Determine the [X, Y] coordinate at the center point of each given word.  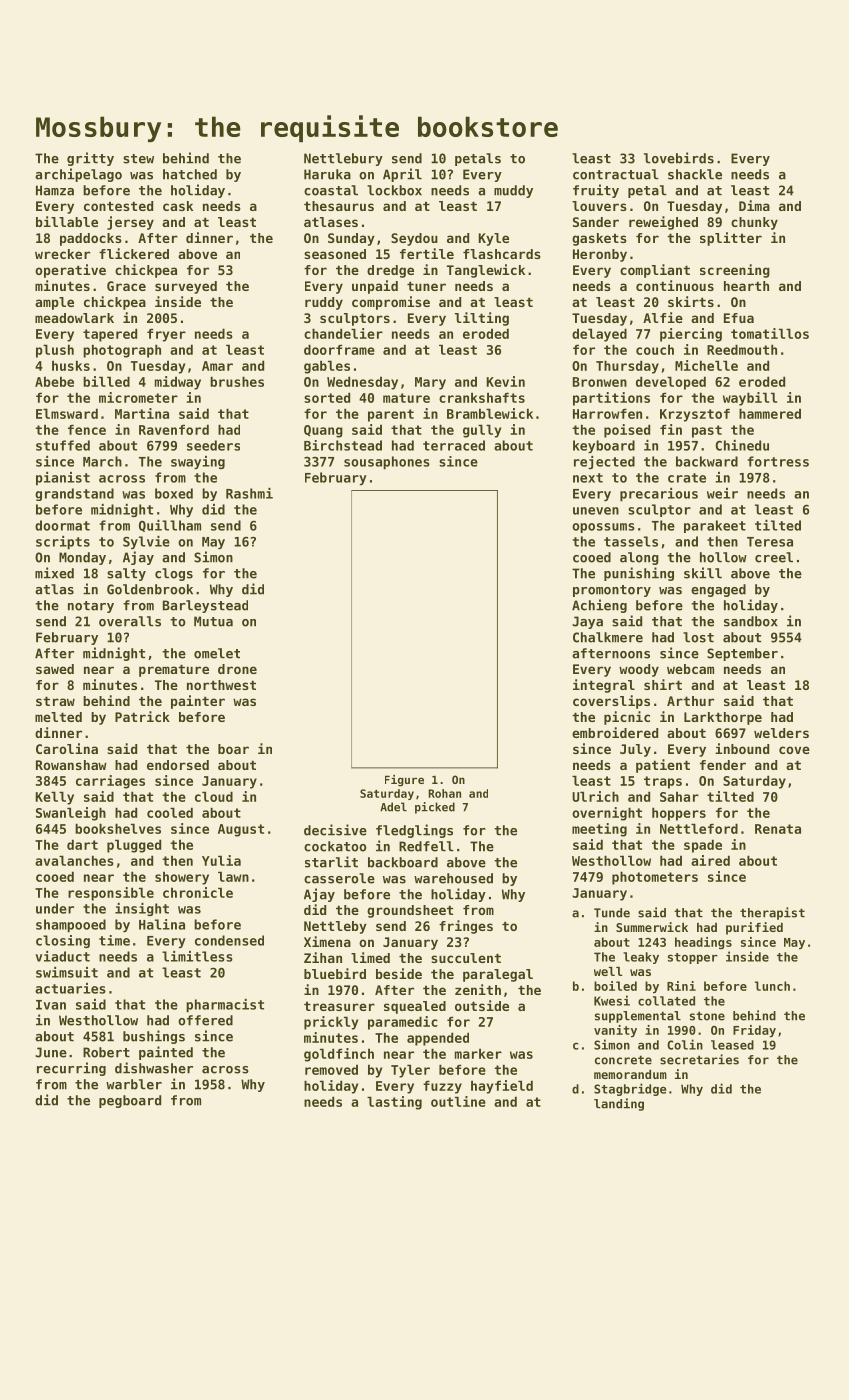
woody [639, 670]
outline [458, 1101]
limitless [197, 956]
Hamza [55, 190]
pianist [63, 479]
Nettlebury [343, 159]
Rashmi [249, 493]
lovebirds [679, 158]
